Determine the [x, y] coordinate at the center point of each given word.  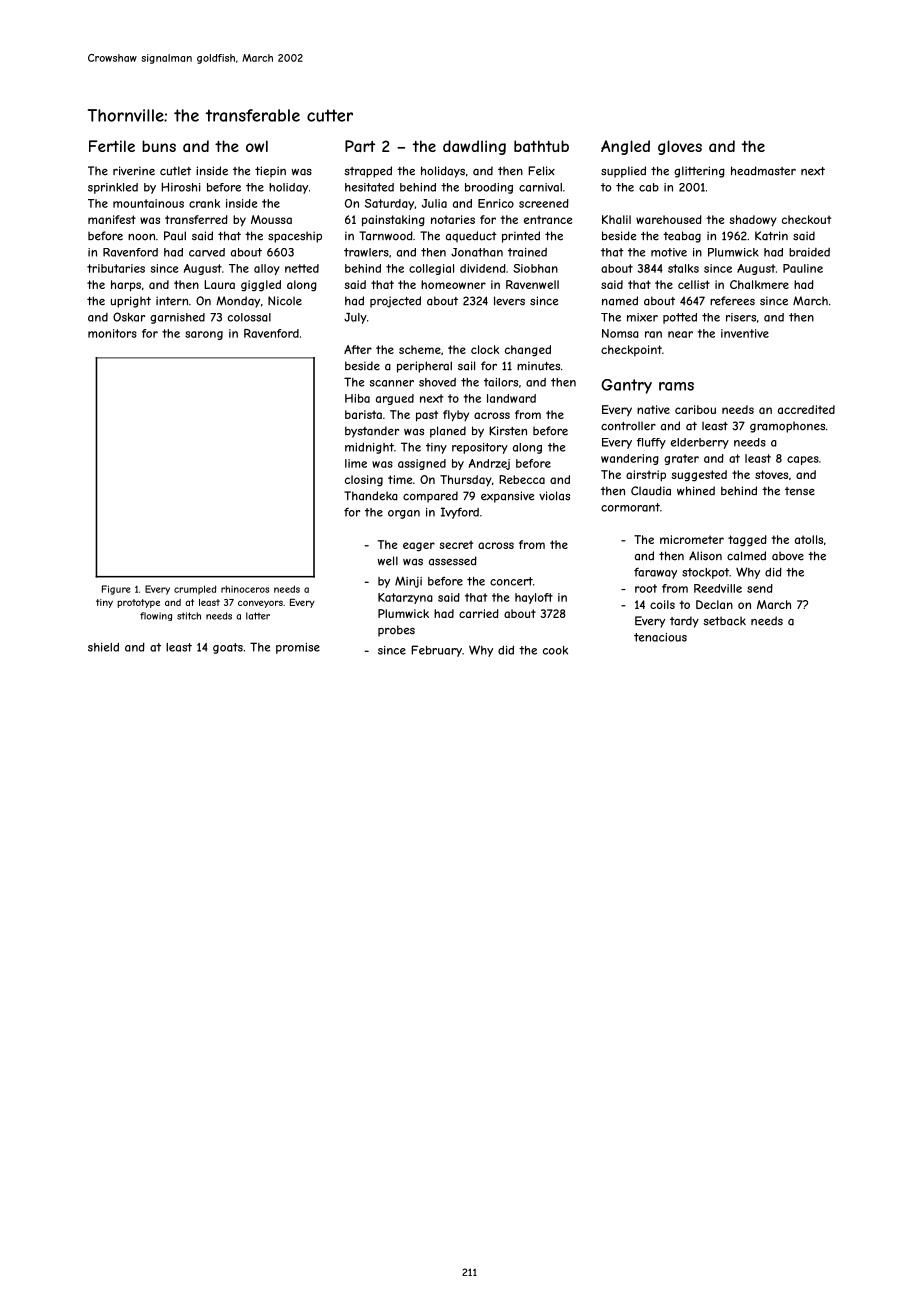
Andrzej [489, 464]
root [646, 588]
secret [456, 544]
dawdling [474, 147]
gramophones [787, 427]
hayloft [534, 598]
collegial [431, 269]
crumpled [195, 590]
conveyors [260, 604]
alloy [267, 269]
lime [356, 463]
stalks [683, 268]
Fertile [112, 146]
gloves [680, 147]
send [760, 588]
